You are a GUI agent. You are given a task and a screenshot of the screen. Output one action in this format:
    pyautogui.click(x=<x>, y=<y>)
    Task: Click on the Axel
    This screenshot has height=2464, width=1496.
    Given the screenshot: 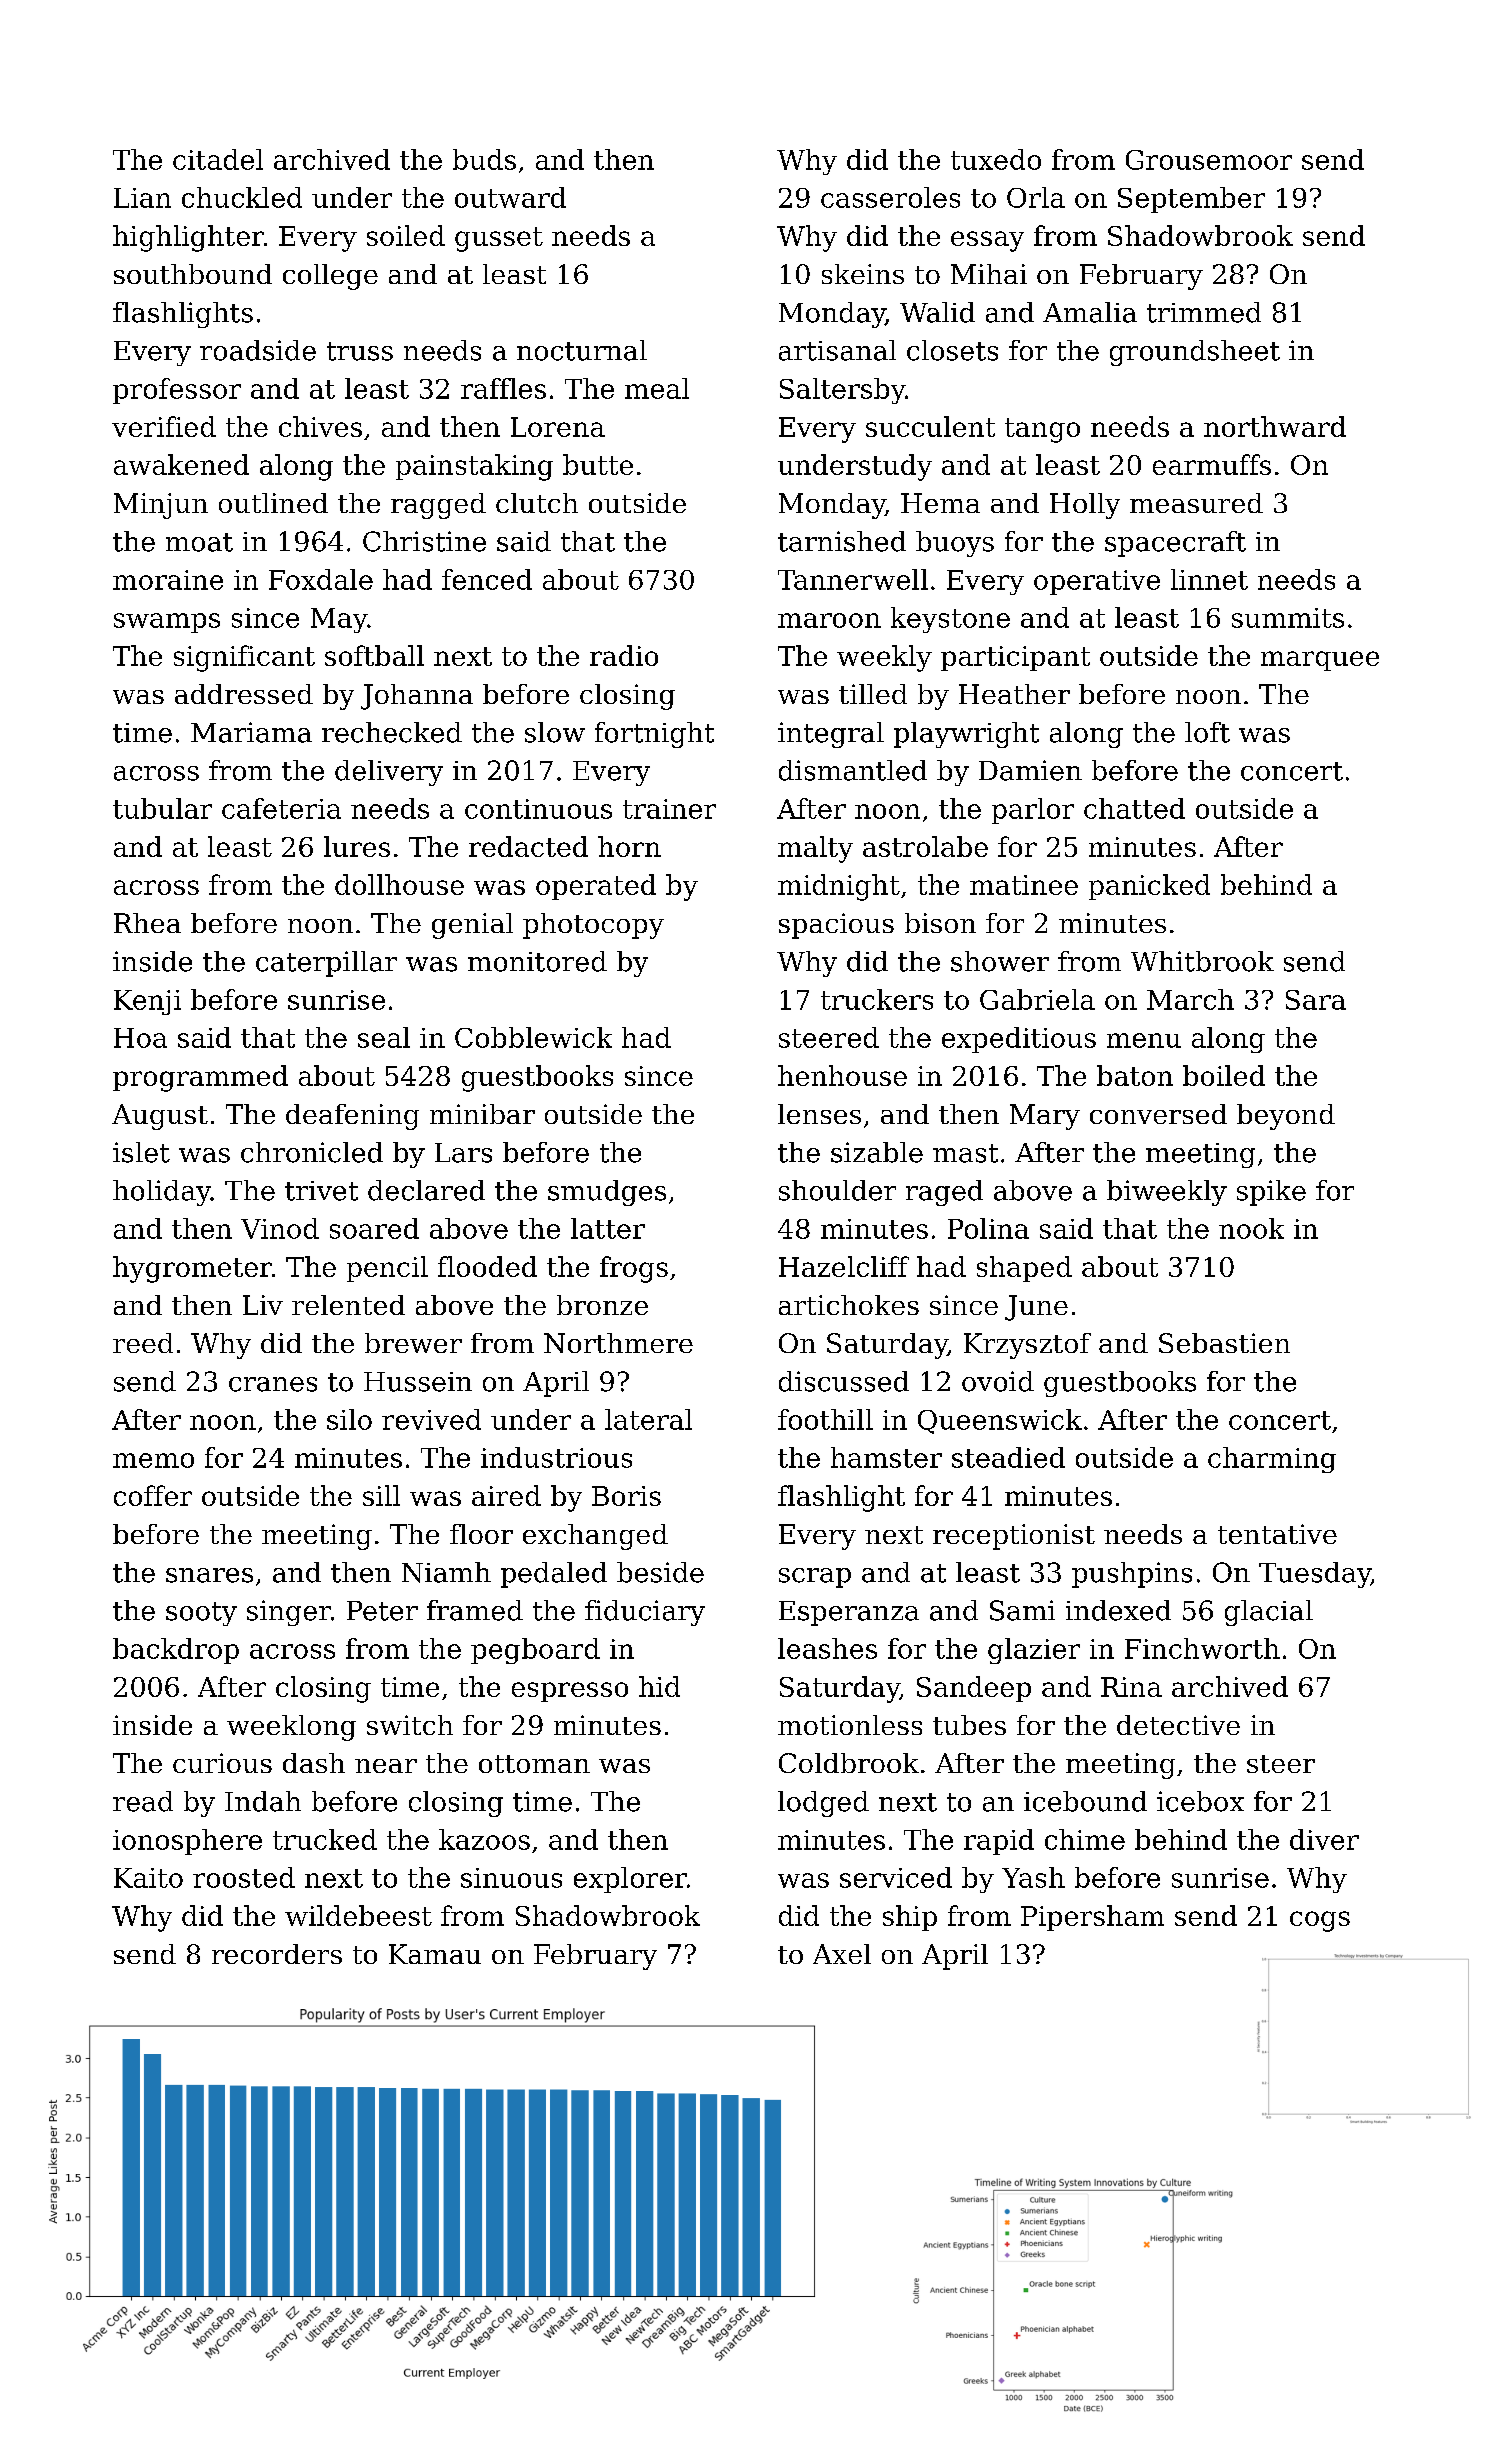 What is the action you would take?
    pyautogui.click(x=842, y=1954)
